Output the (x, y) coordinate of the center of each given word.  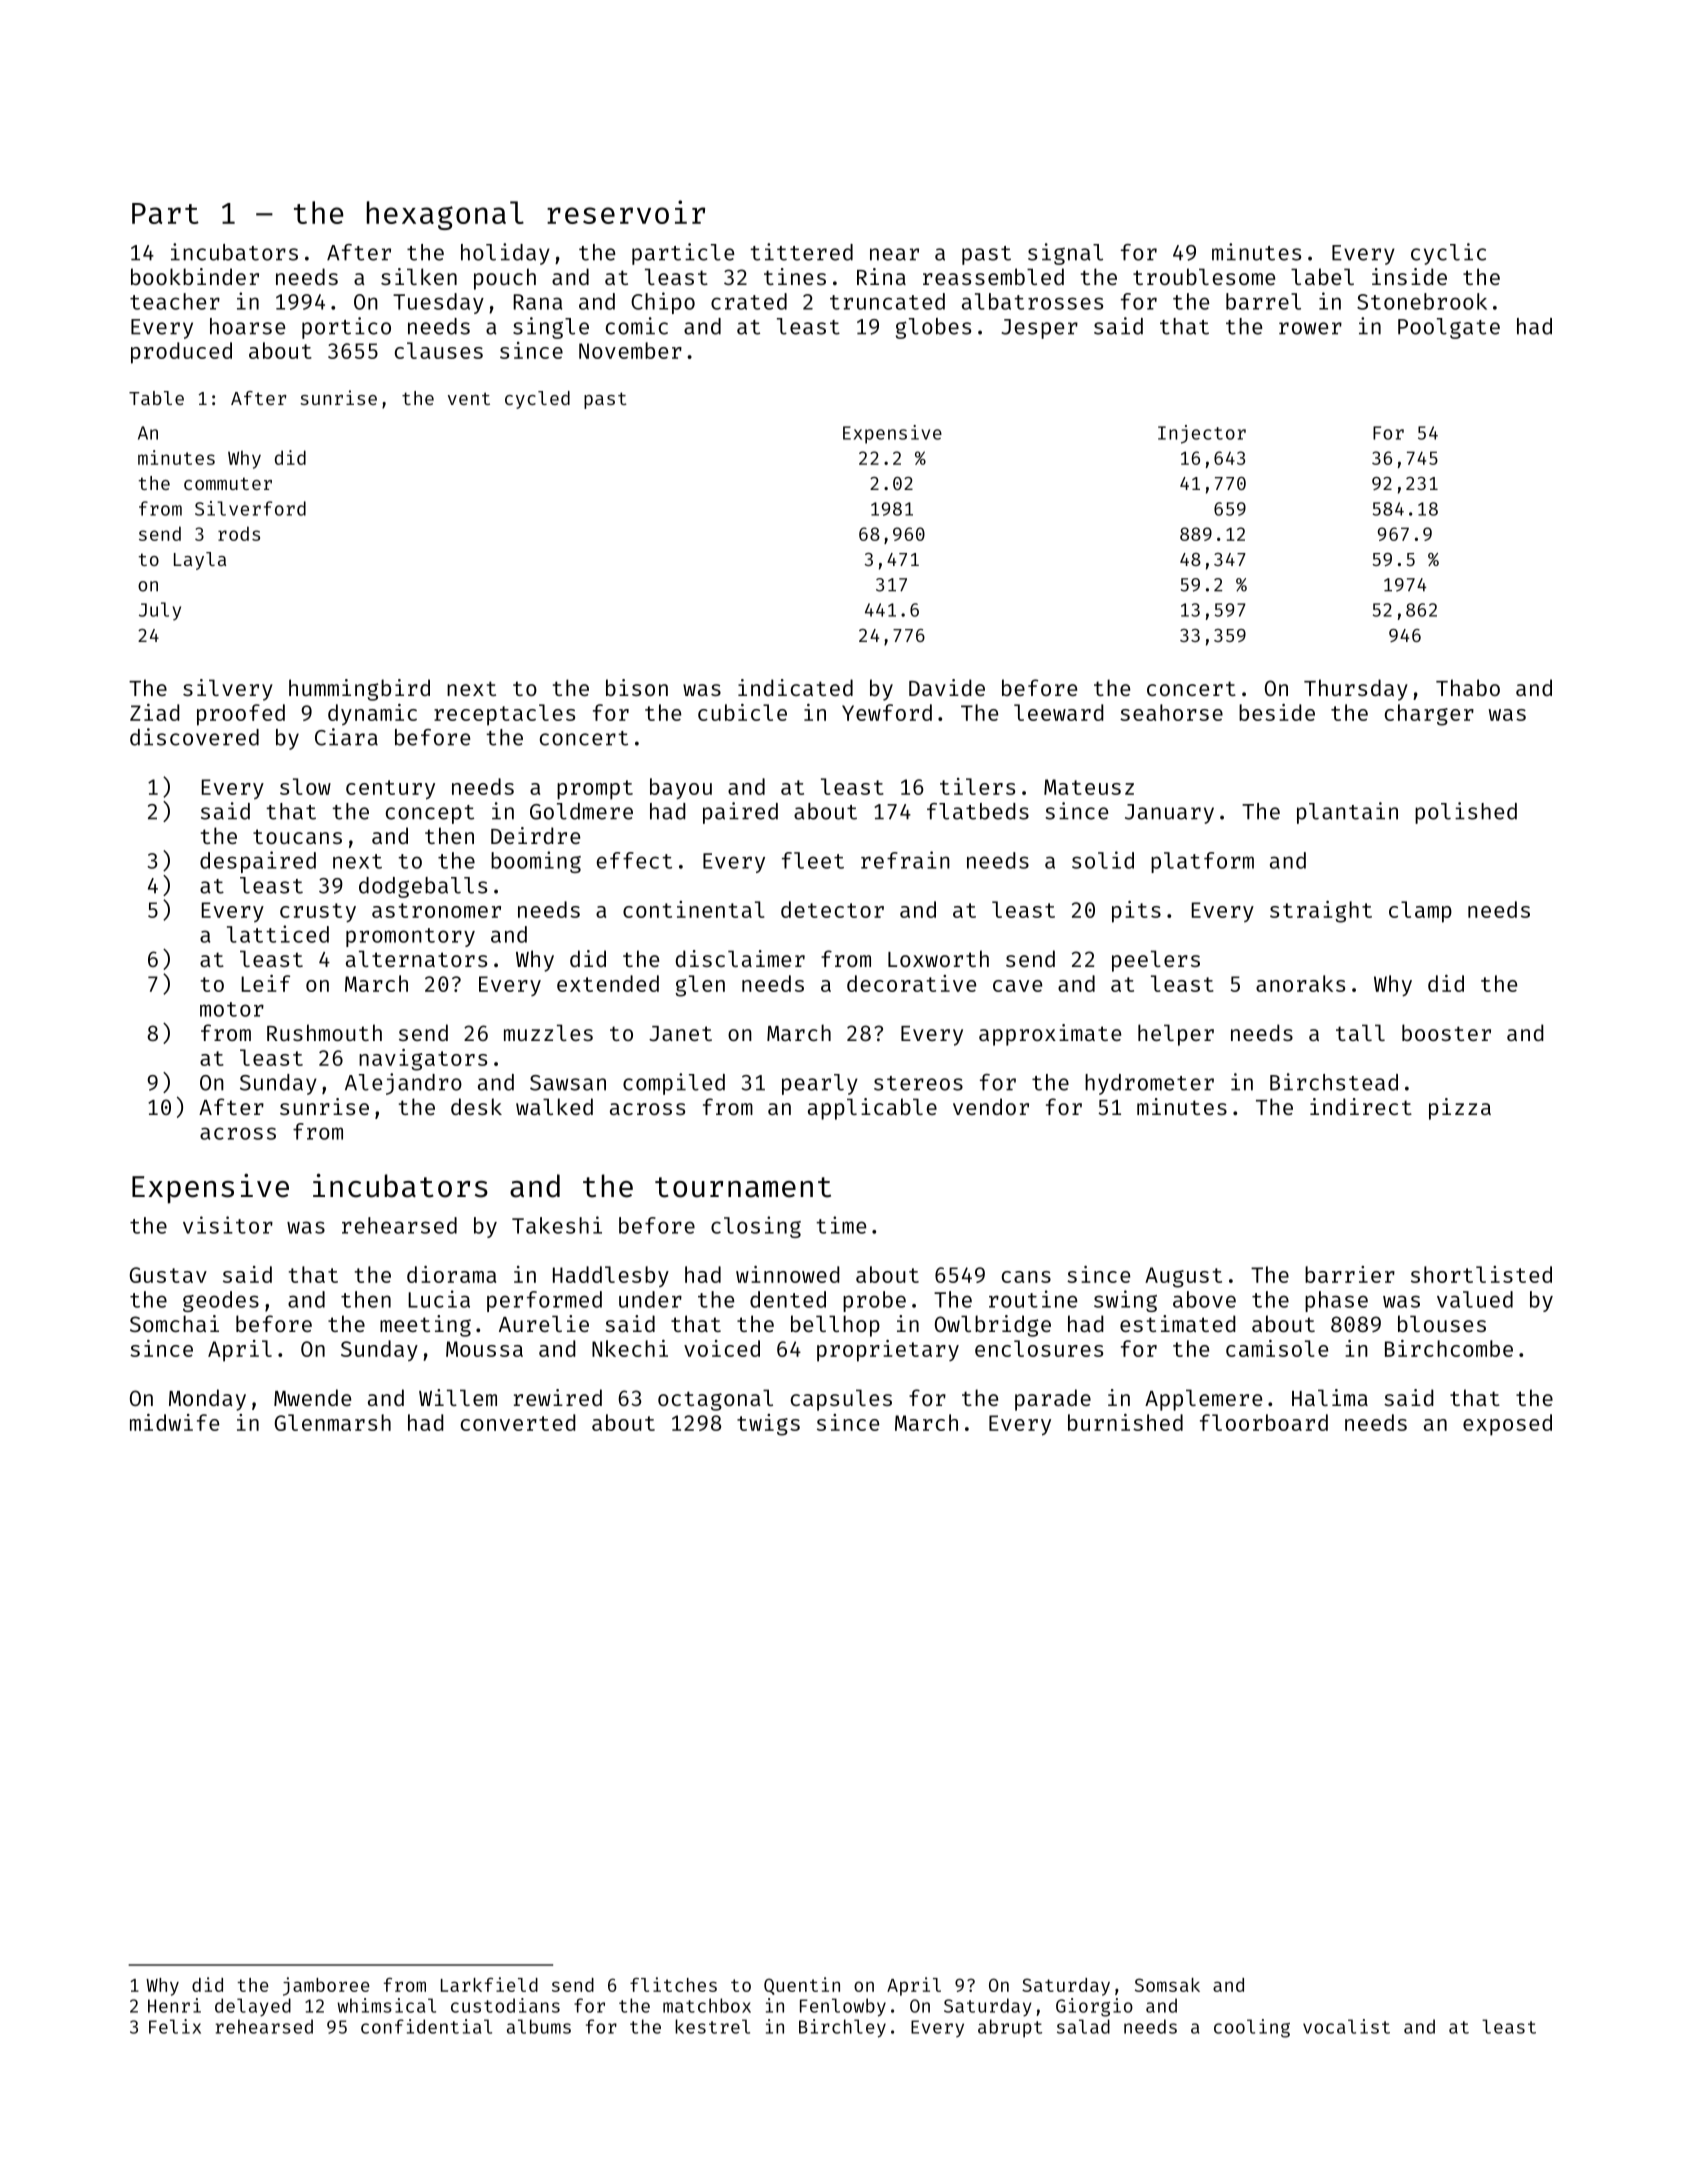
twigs (768, 1425)
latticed (278, 934)
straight (1321, 912)
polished (1466, 813)
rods (239, 533)
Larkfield (489, 1984)
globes (933, 328)
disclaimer (740, 958)
